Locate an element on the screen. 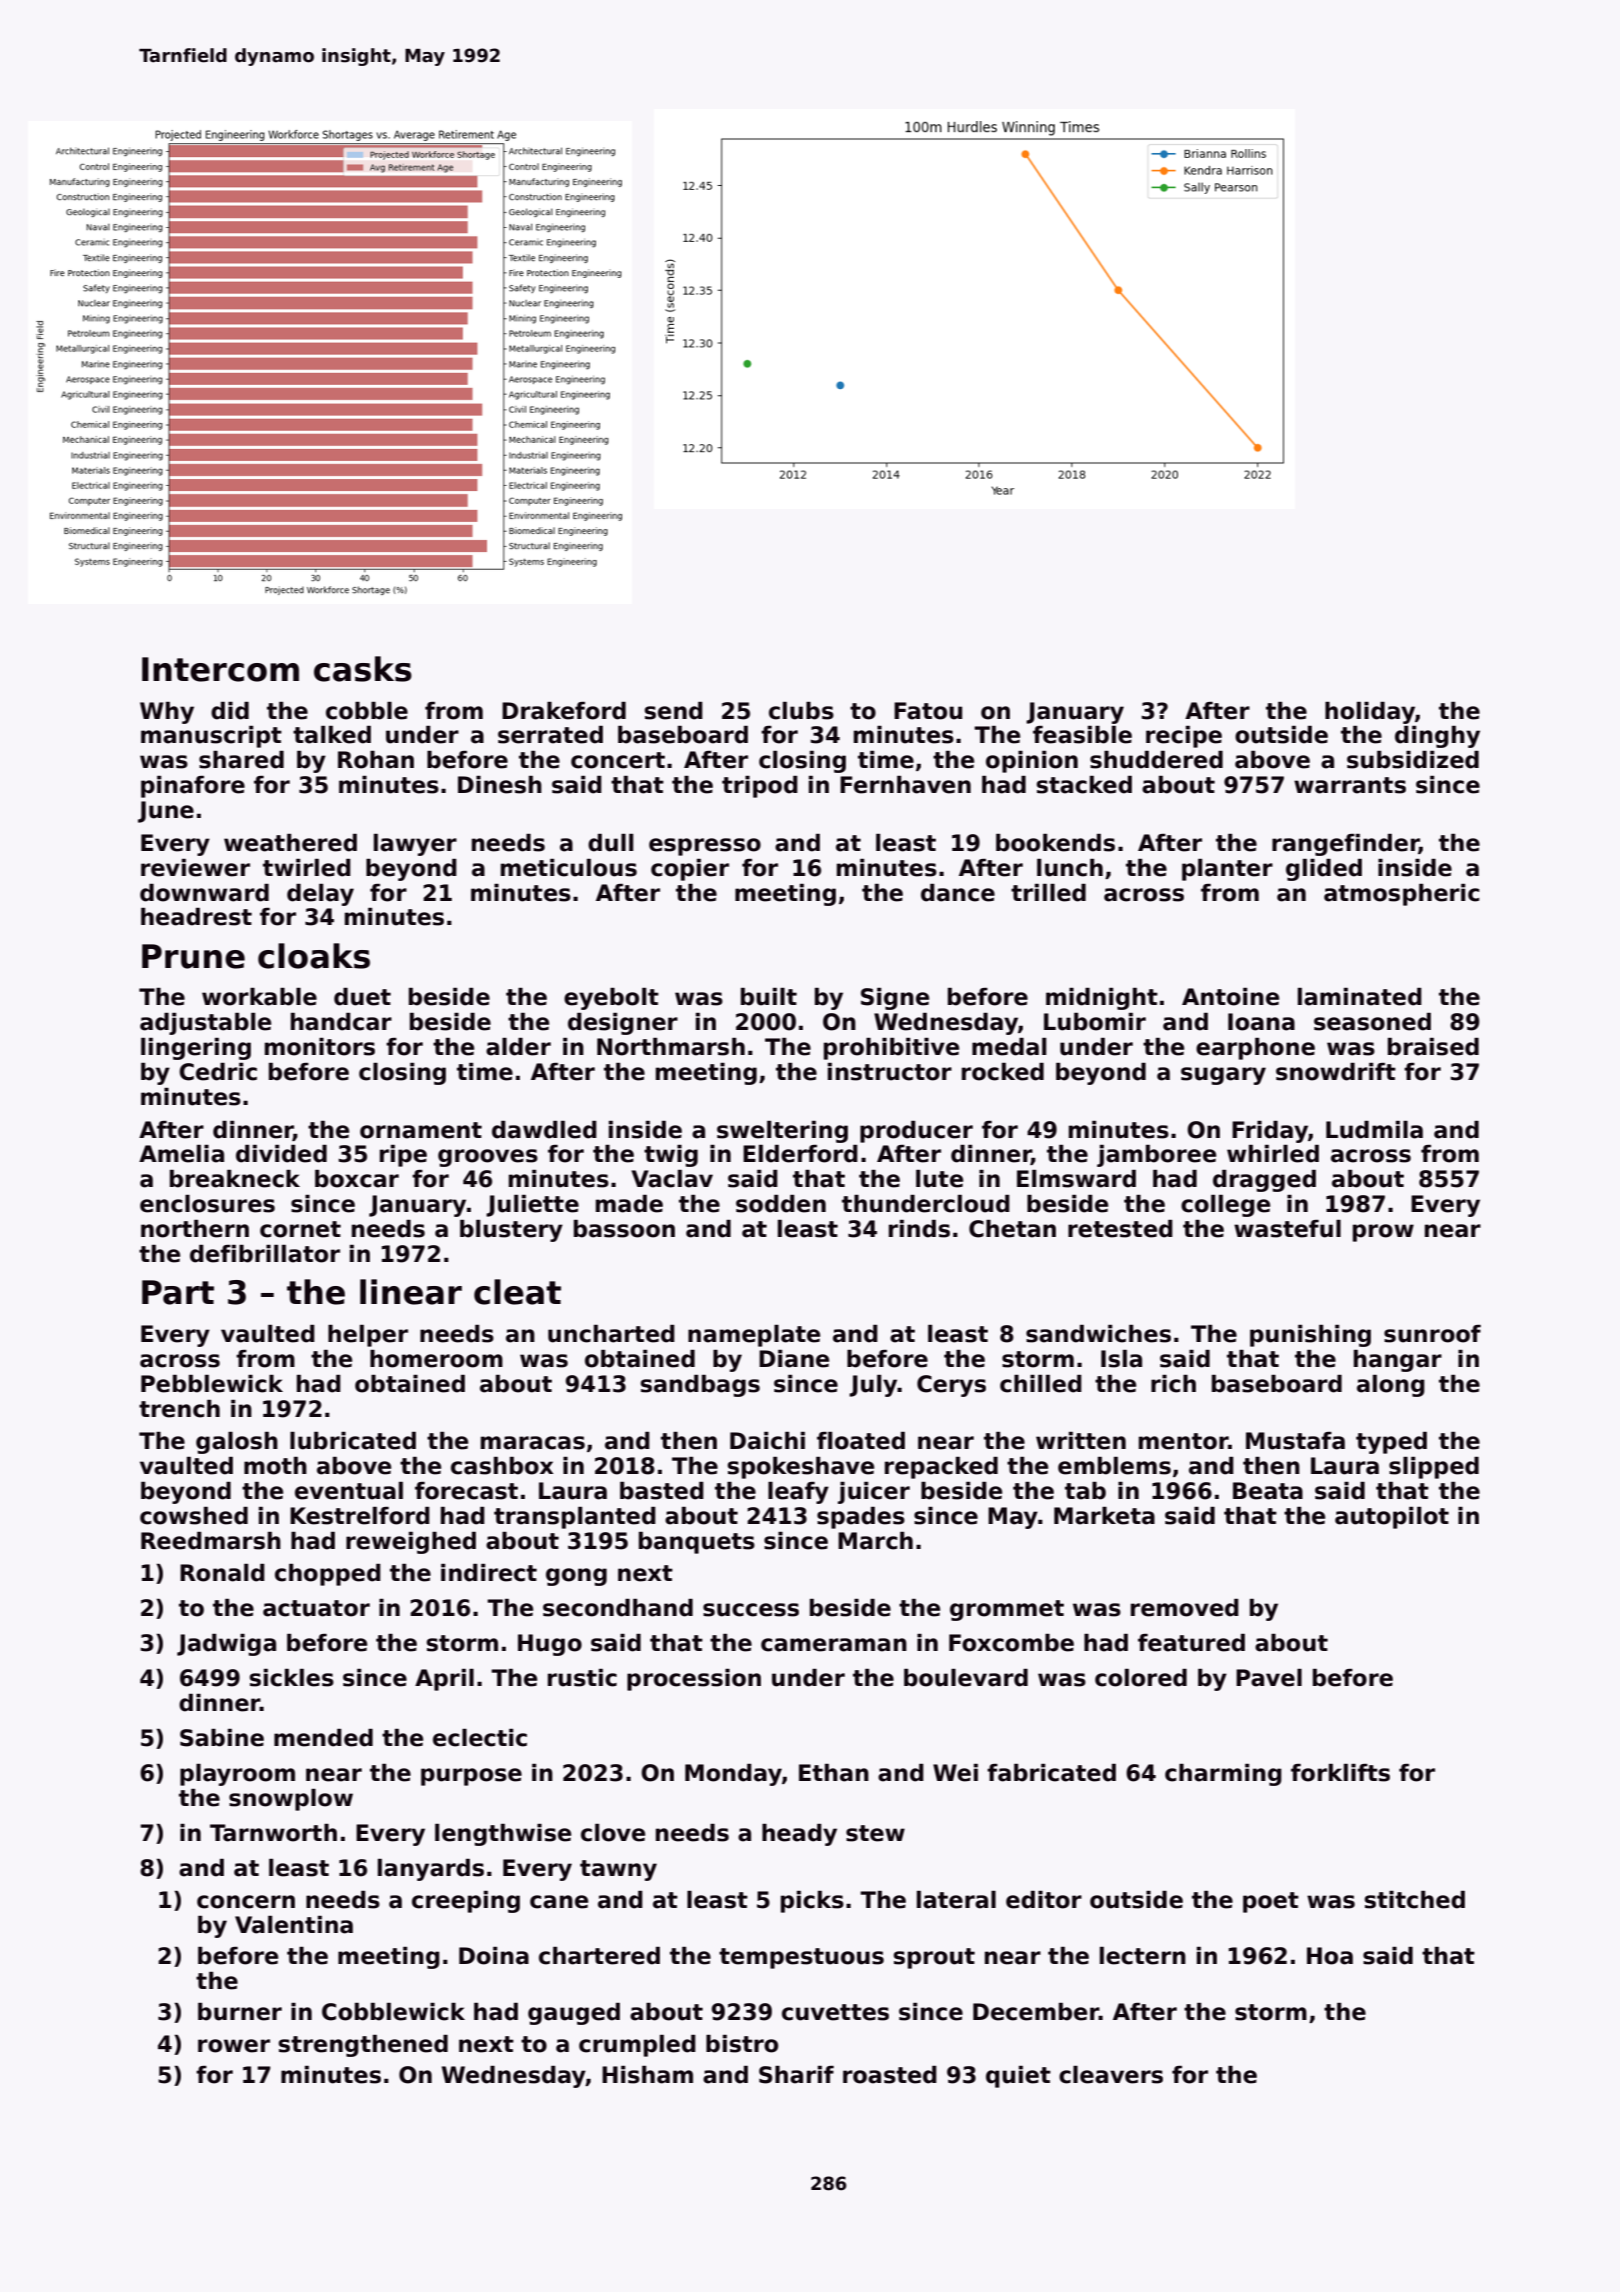  charming is located at coordinates (1223, 1775).
